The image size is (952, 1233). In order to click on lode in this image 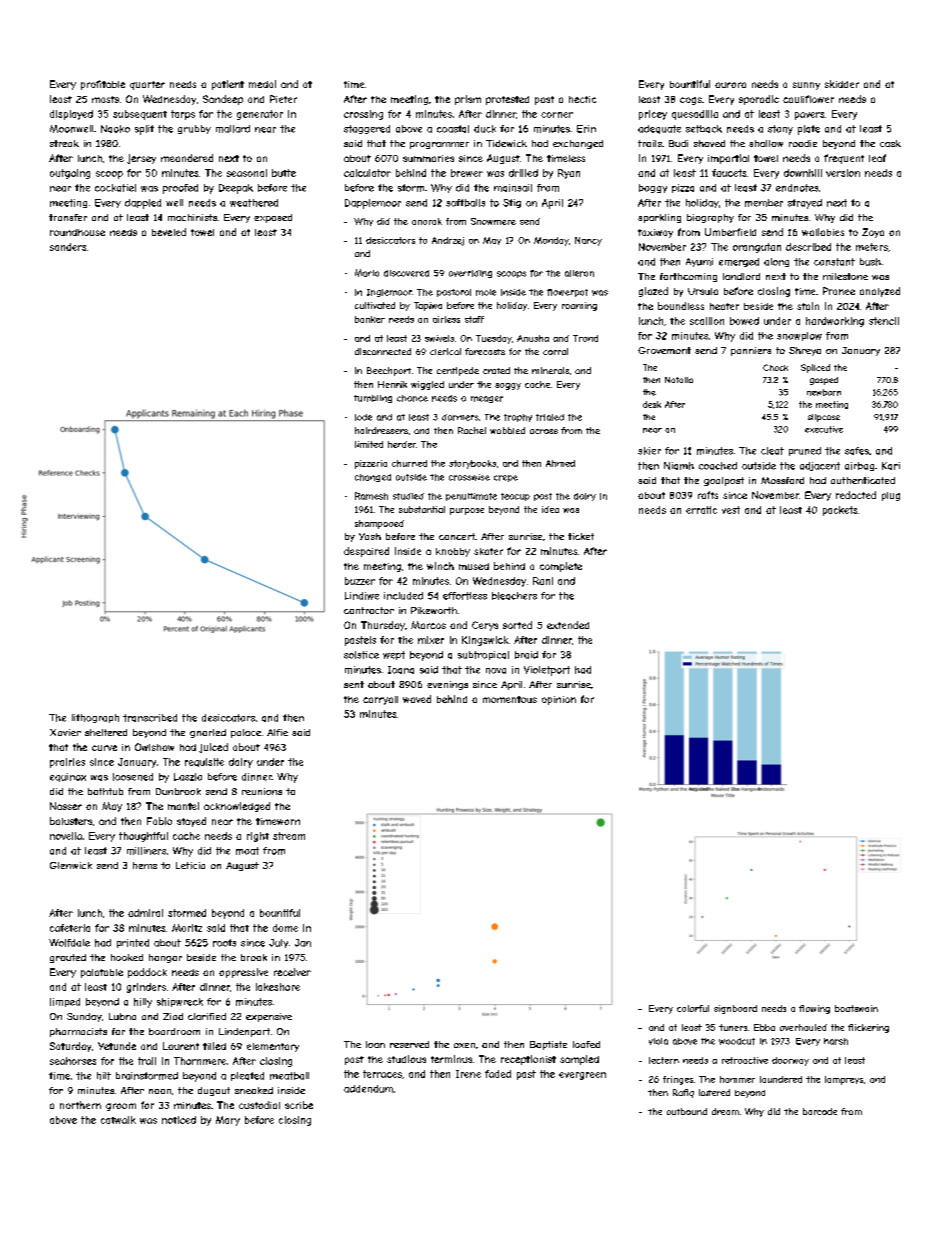, I will do `click(363, 417)`.
